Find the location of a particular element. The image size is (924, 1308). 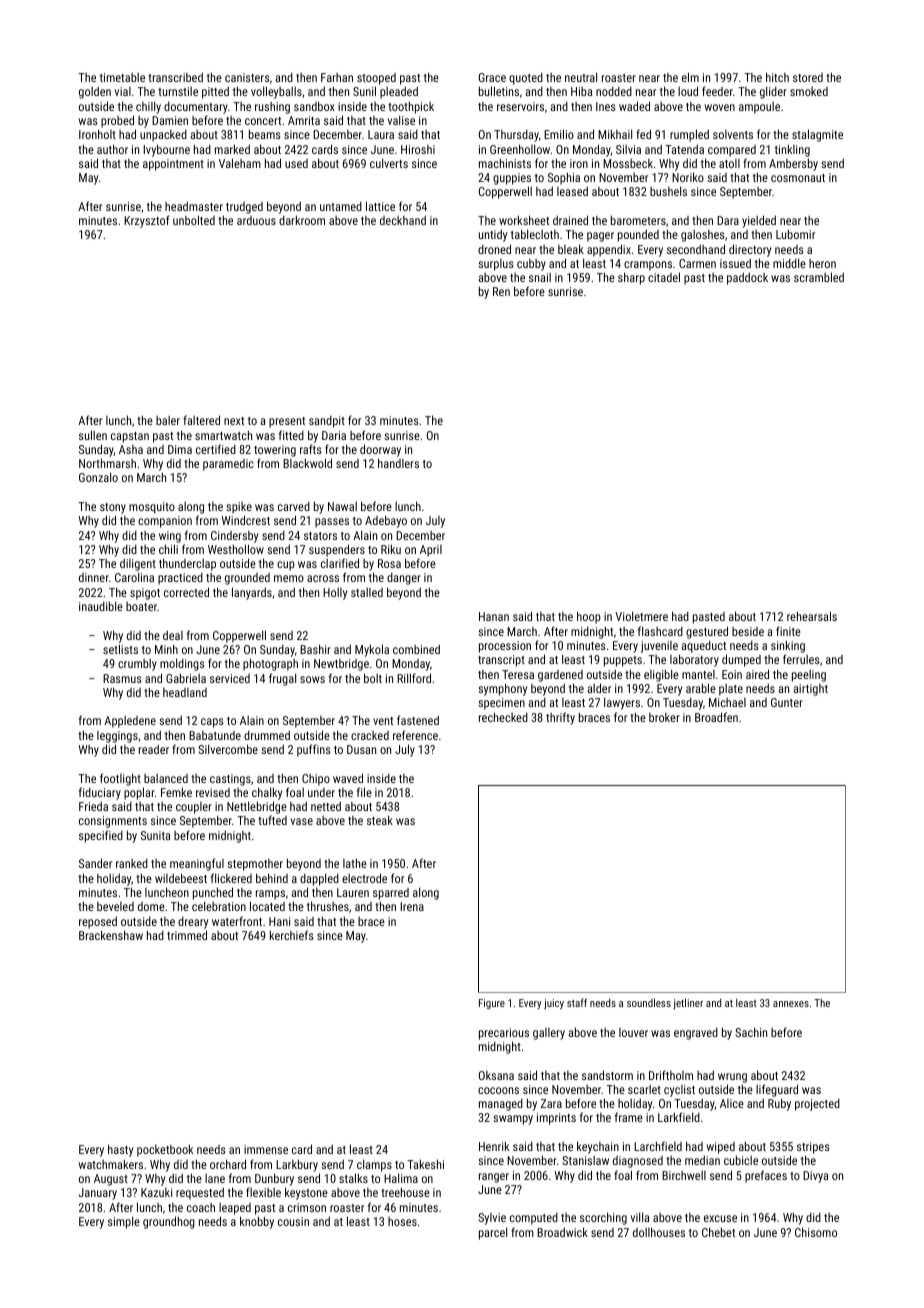

Chebet is located at coordinates (718, 1232).
